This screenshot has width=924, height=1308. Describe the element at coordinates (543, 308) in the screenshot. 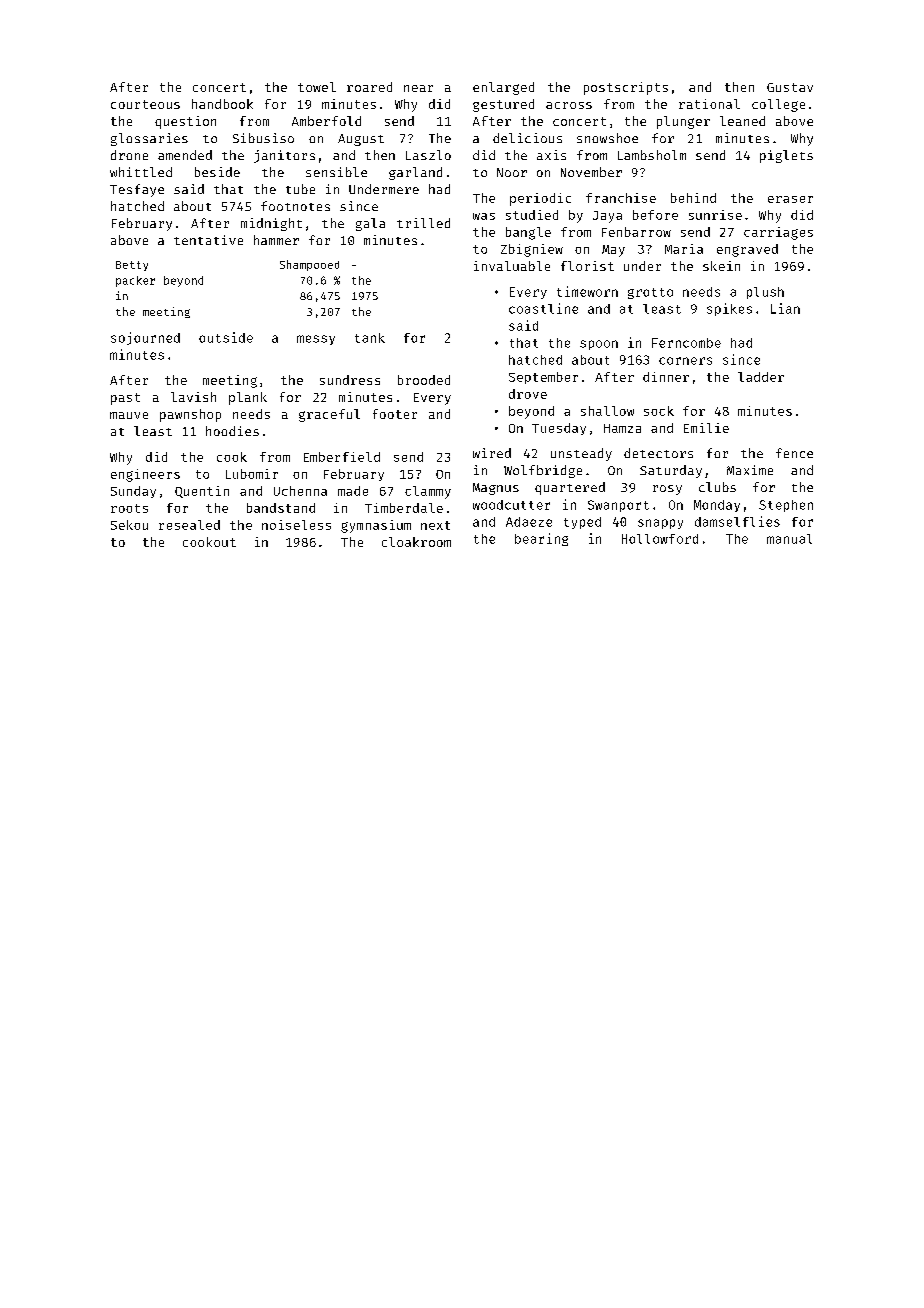

I see `coastline` at that location.
